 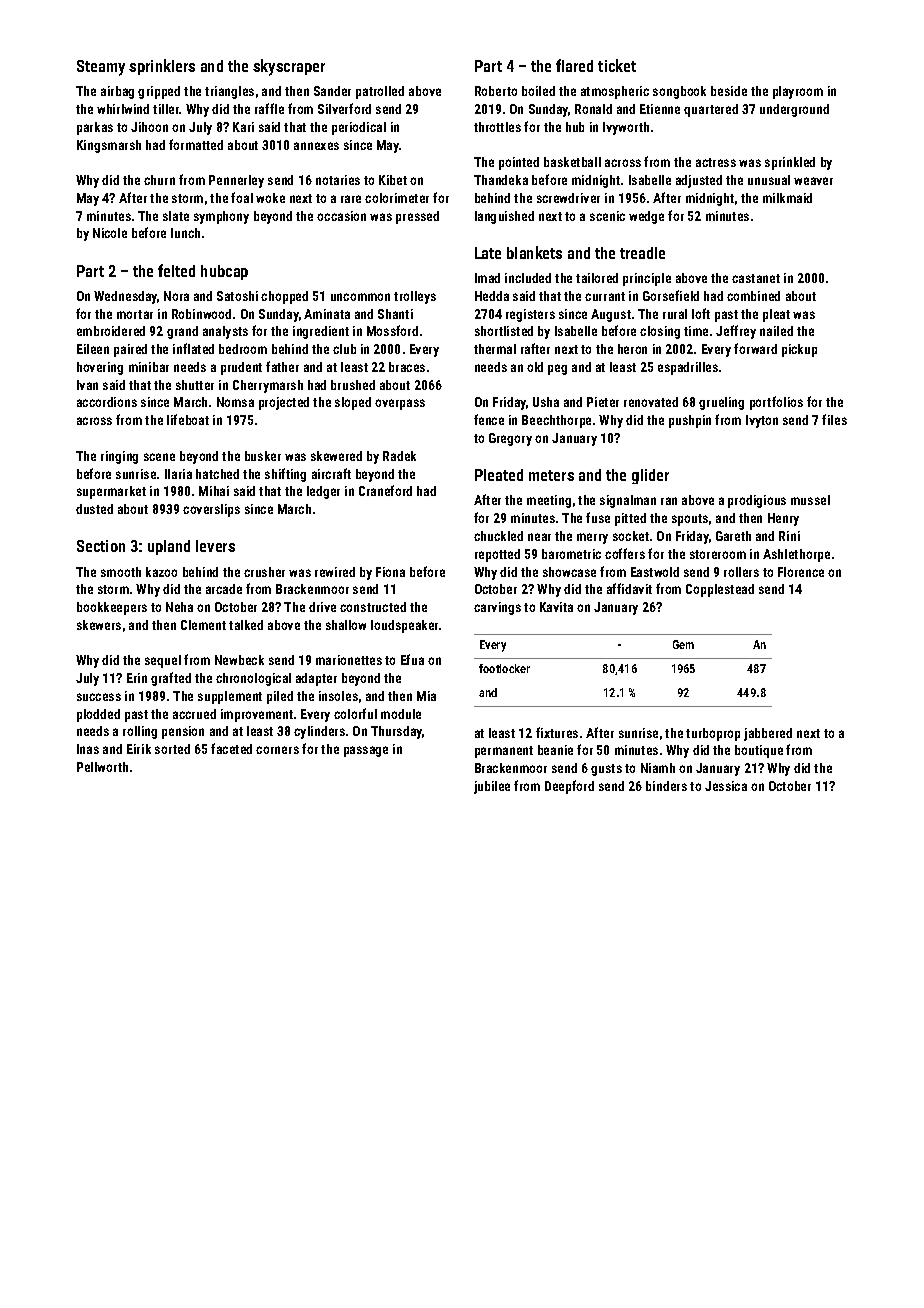 I want to click on flared, so click(x=574, y=65).
